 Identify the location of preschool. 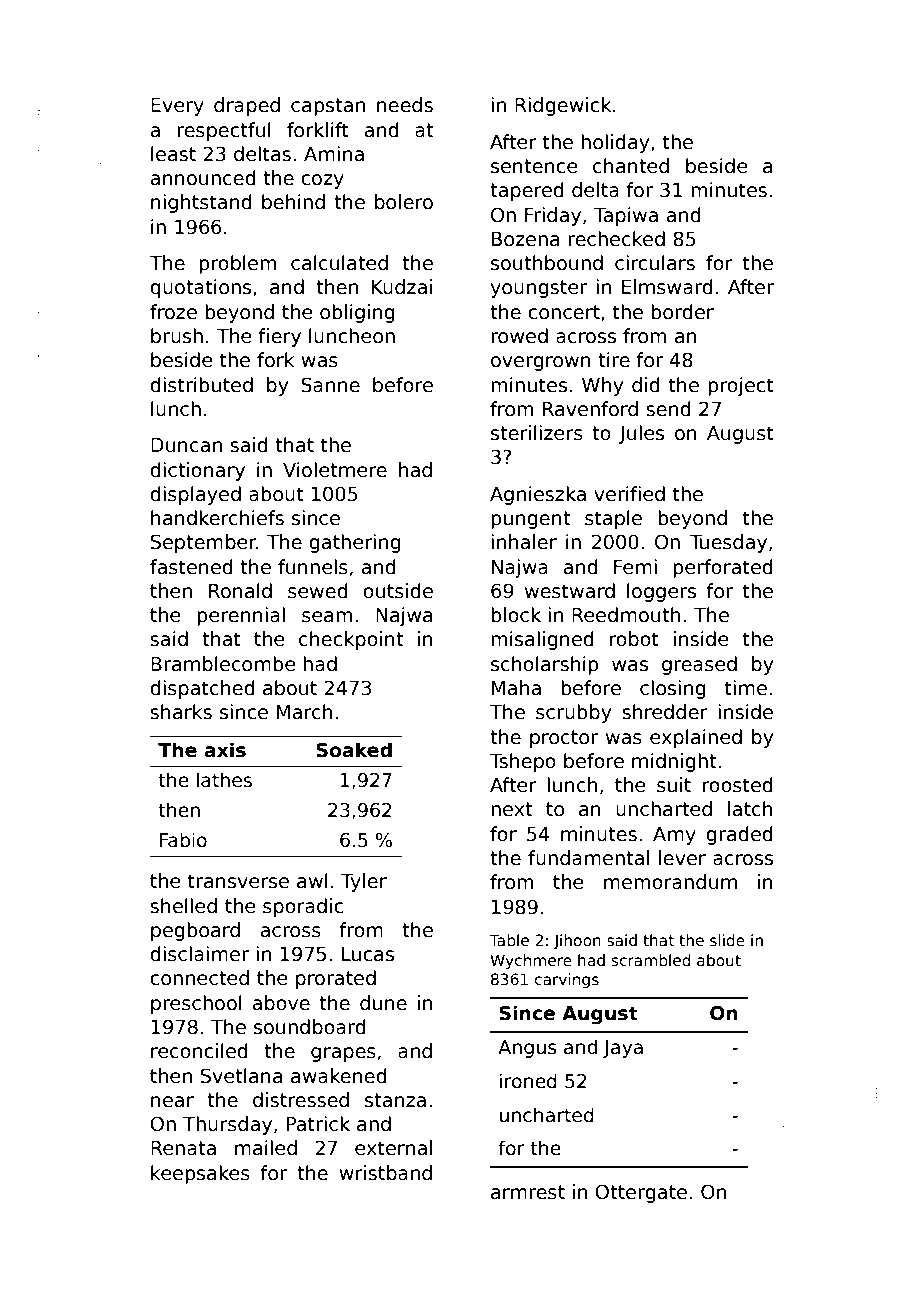
(196, 1004).
